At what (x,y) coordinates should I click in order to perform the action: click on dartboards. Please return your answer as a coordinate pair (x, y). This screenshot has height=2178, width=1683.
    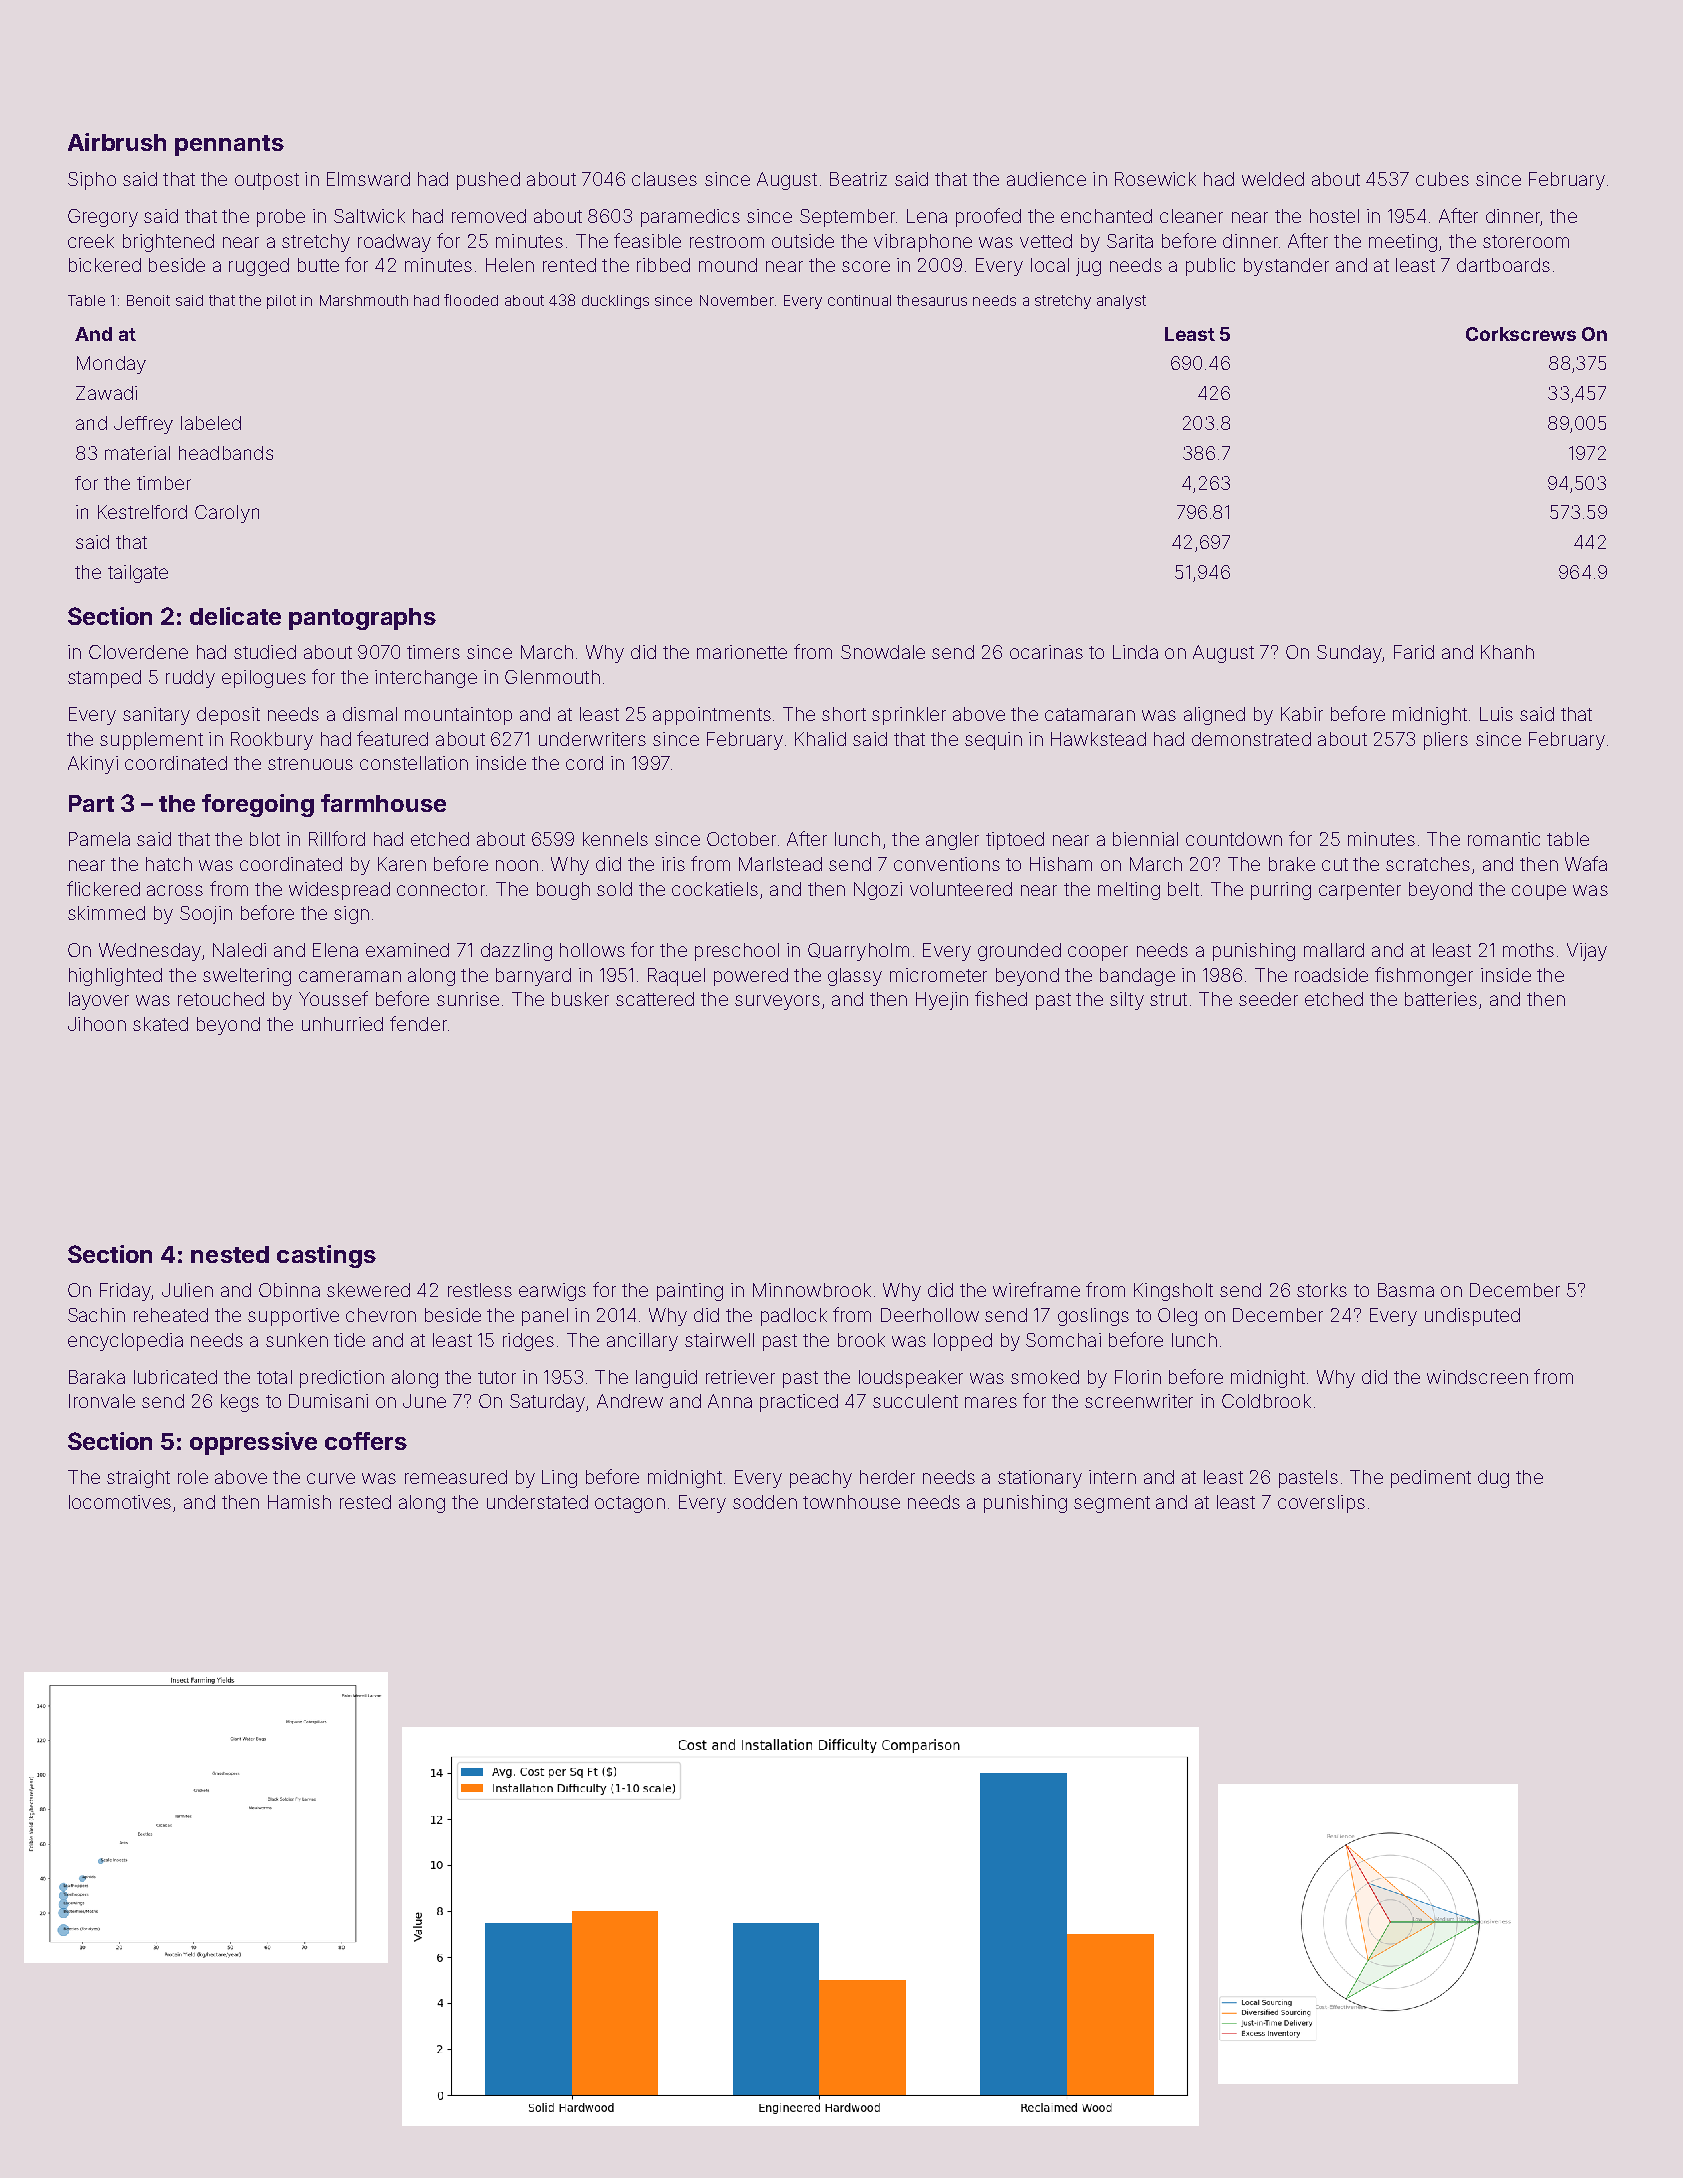
    Looking at the image, I should click on (1503, 265).
